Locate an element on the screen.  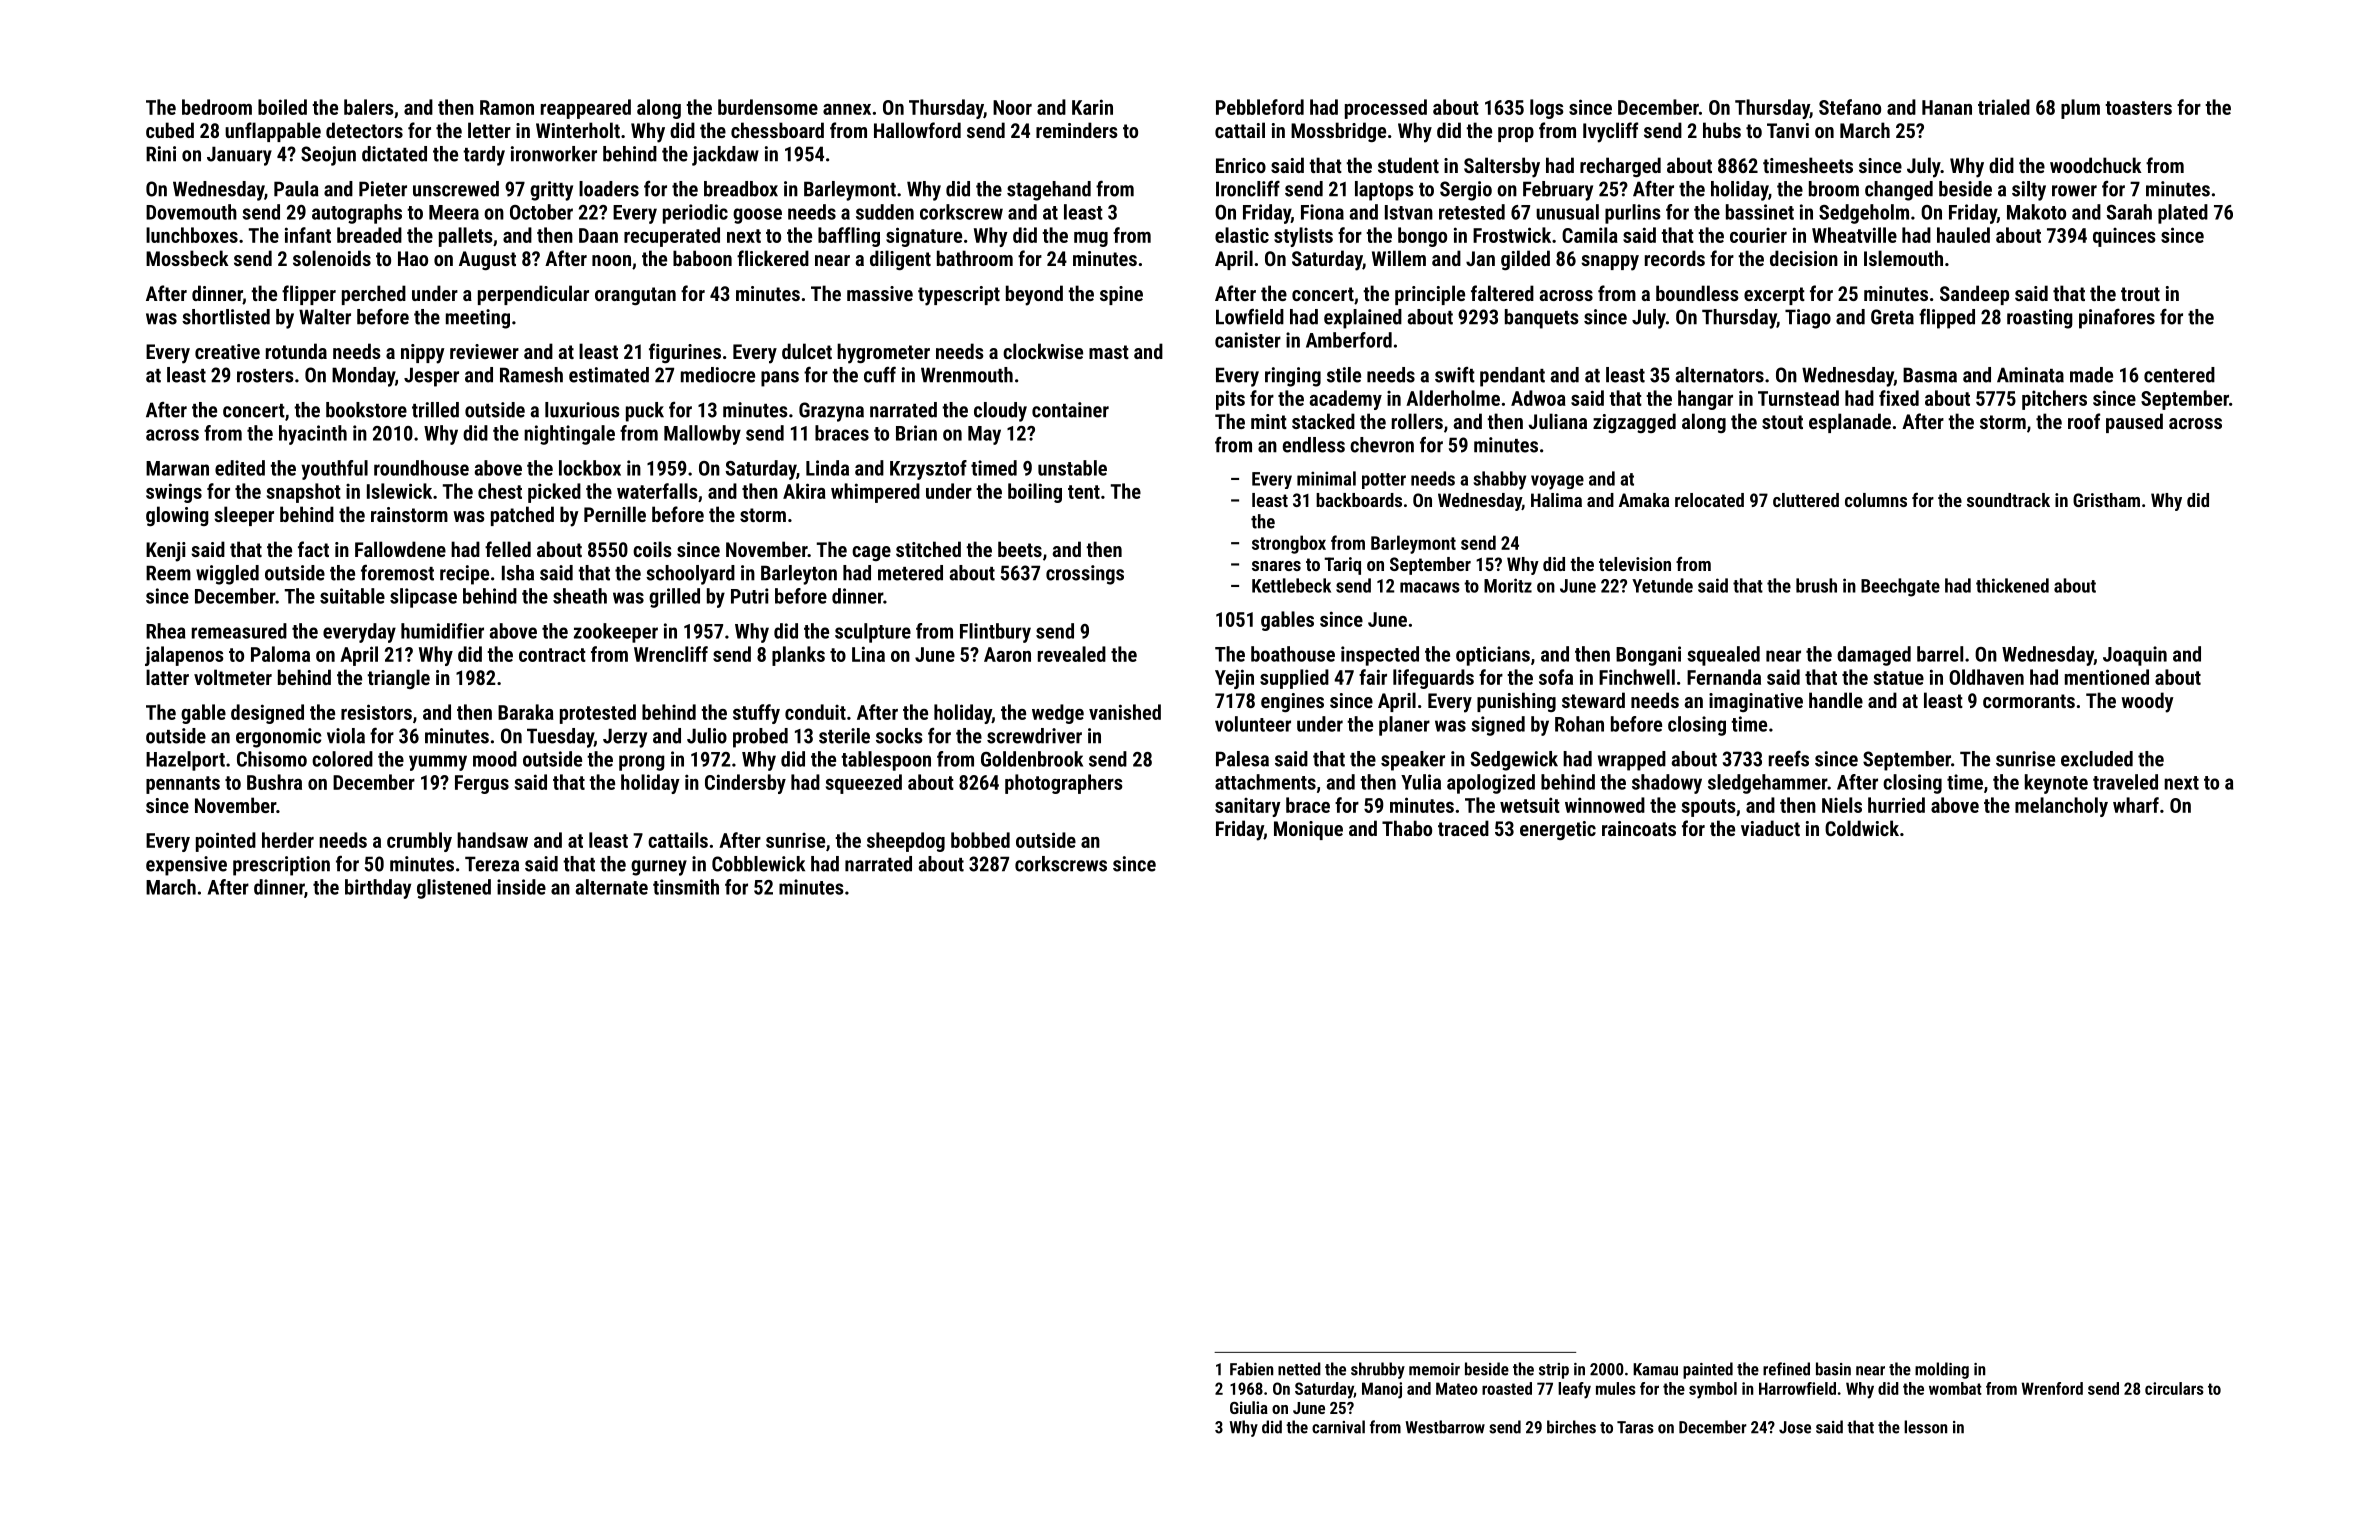
revealed is located at coordinates (1072, 654).
